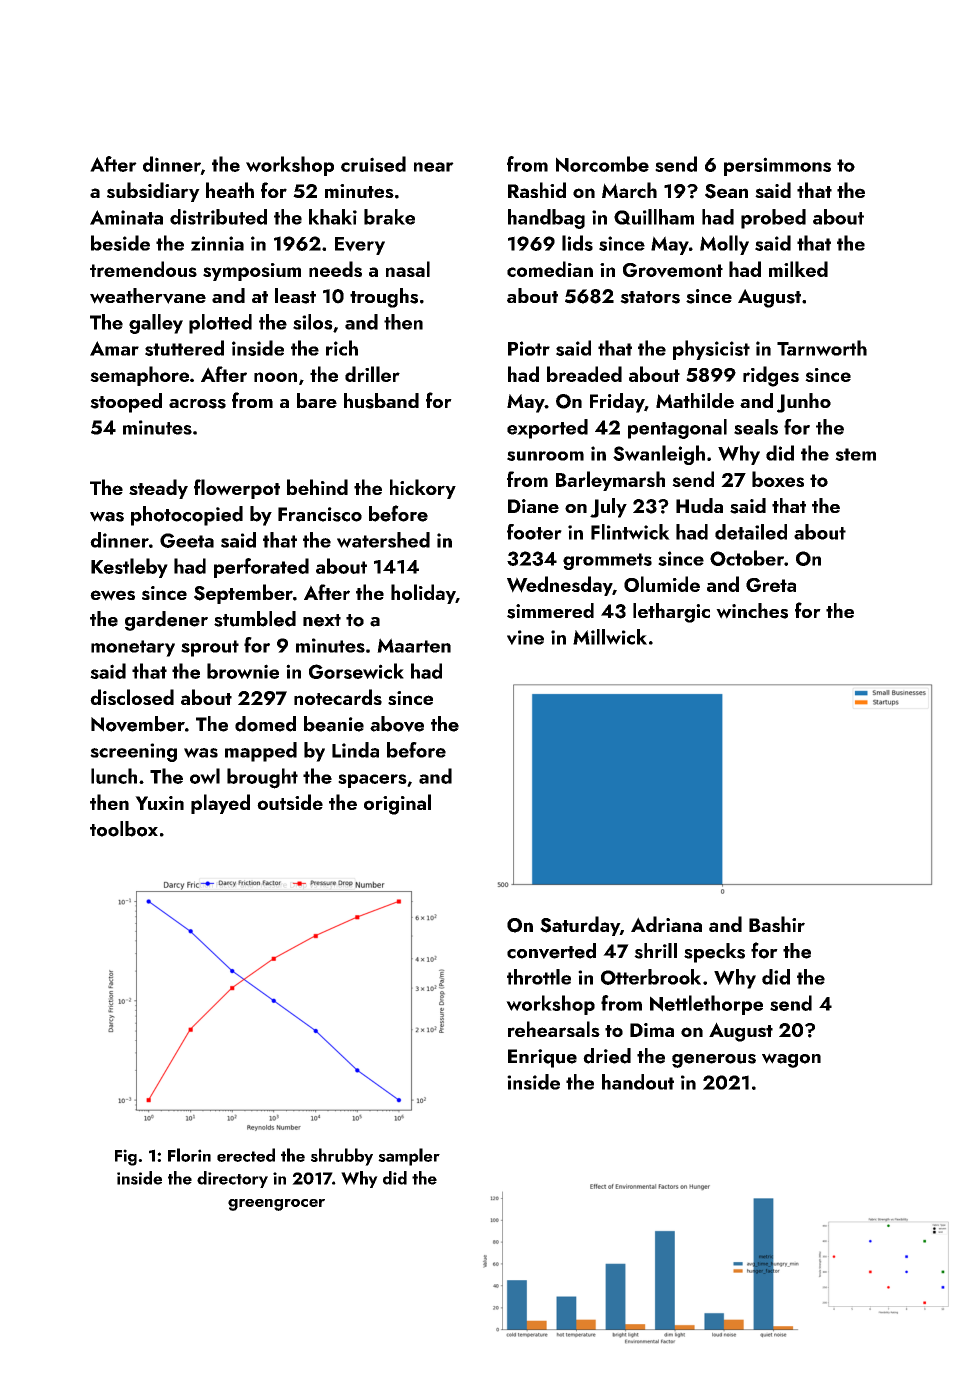 The image size is (970, 1378). Describe the element at coordinates (189, 1155) in the image. I see `Florin` at that location.
